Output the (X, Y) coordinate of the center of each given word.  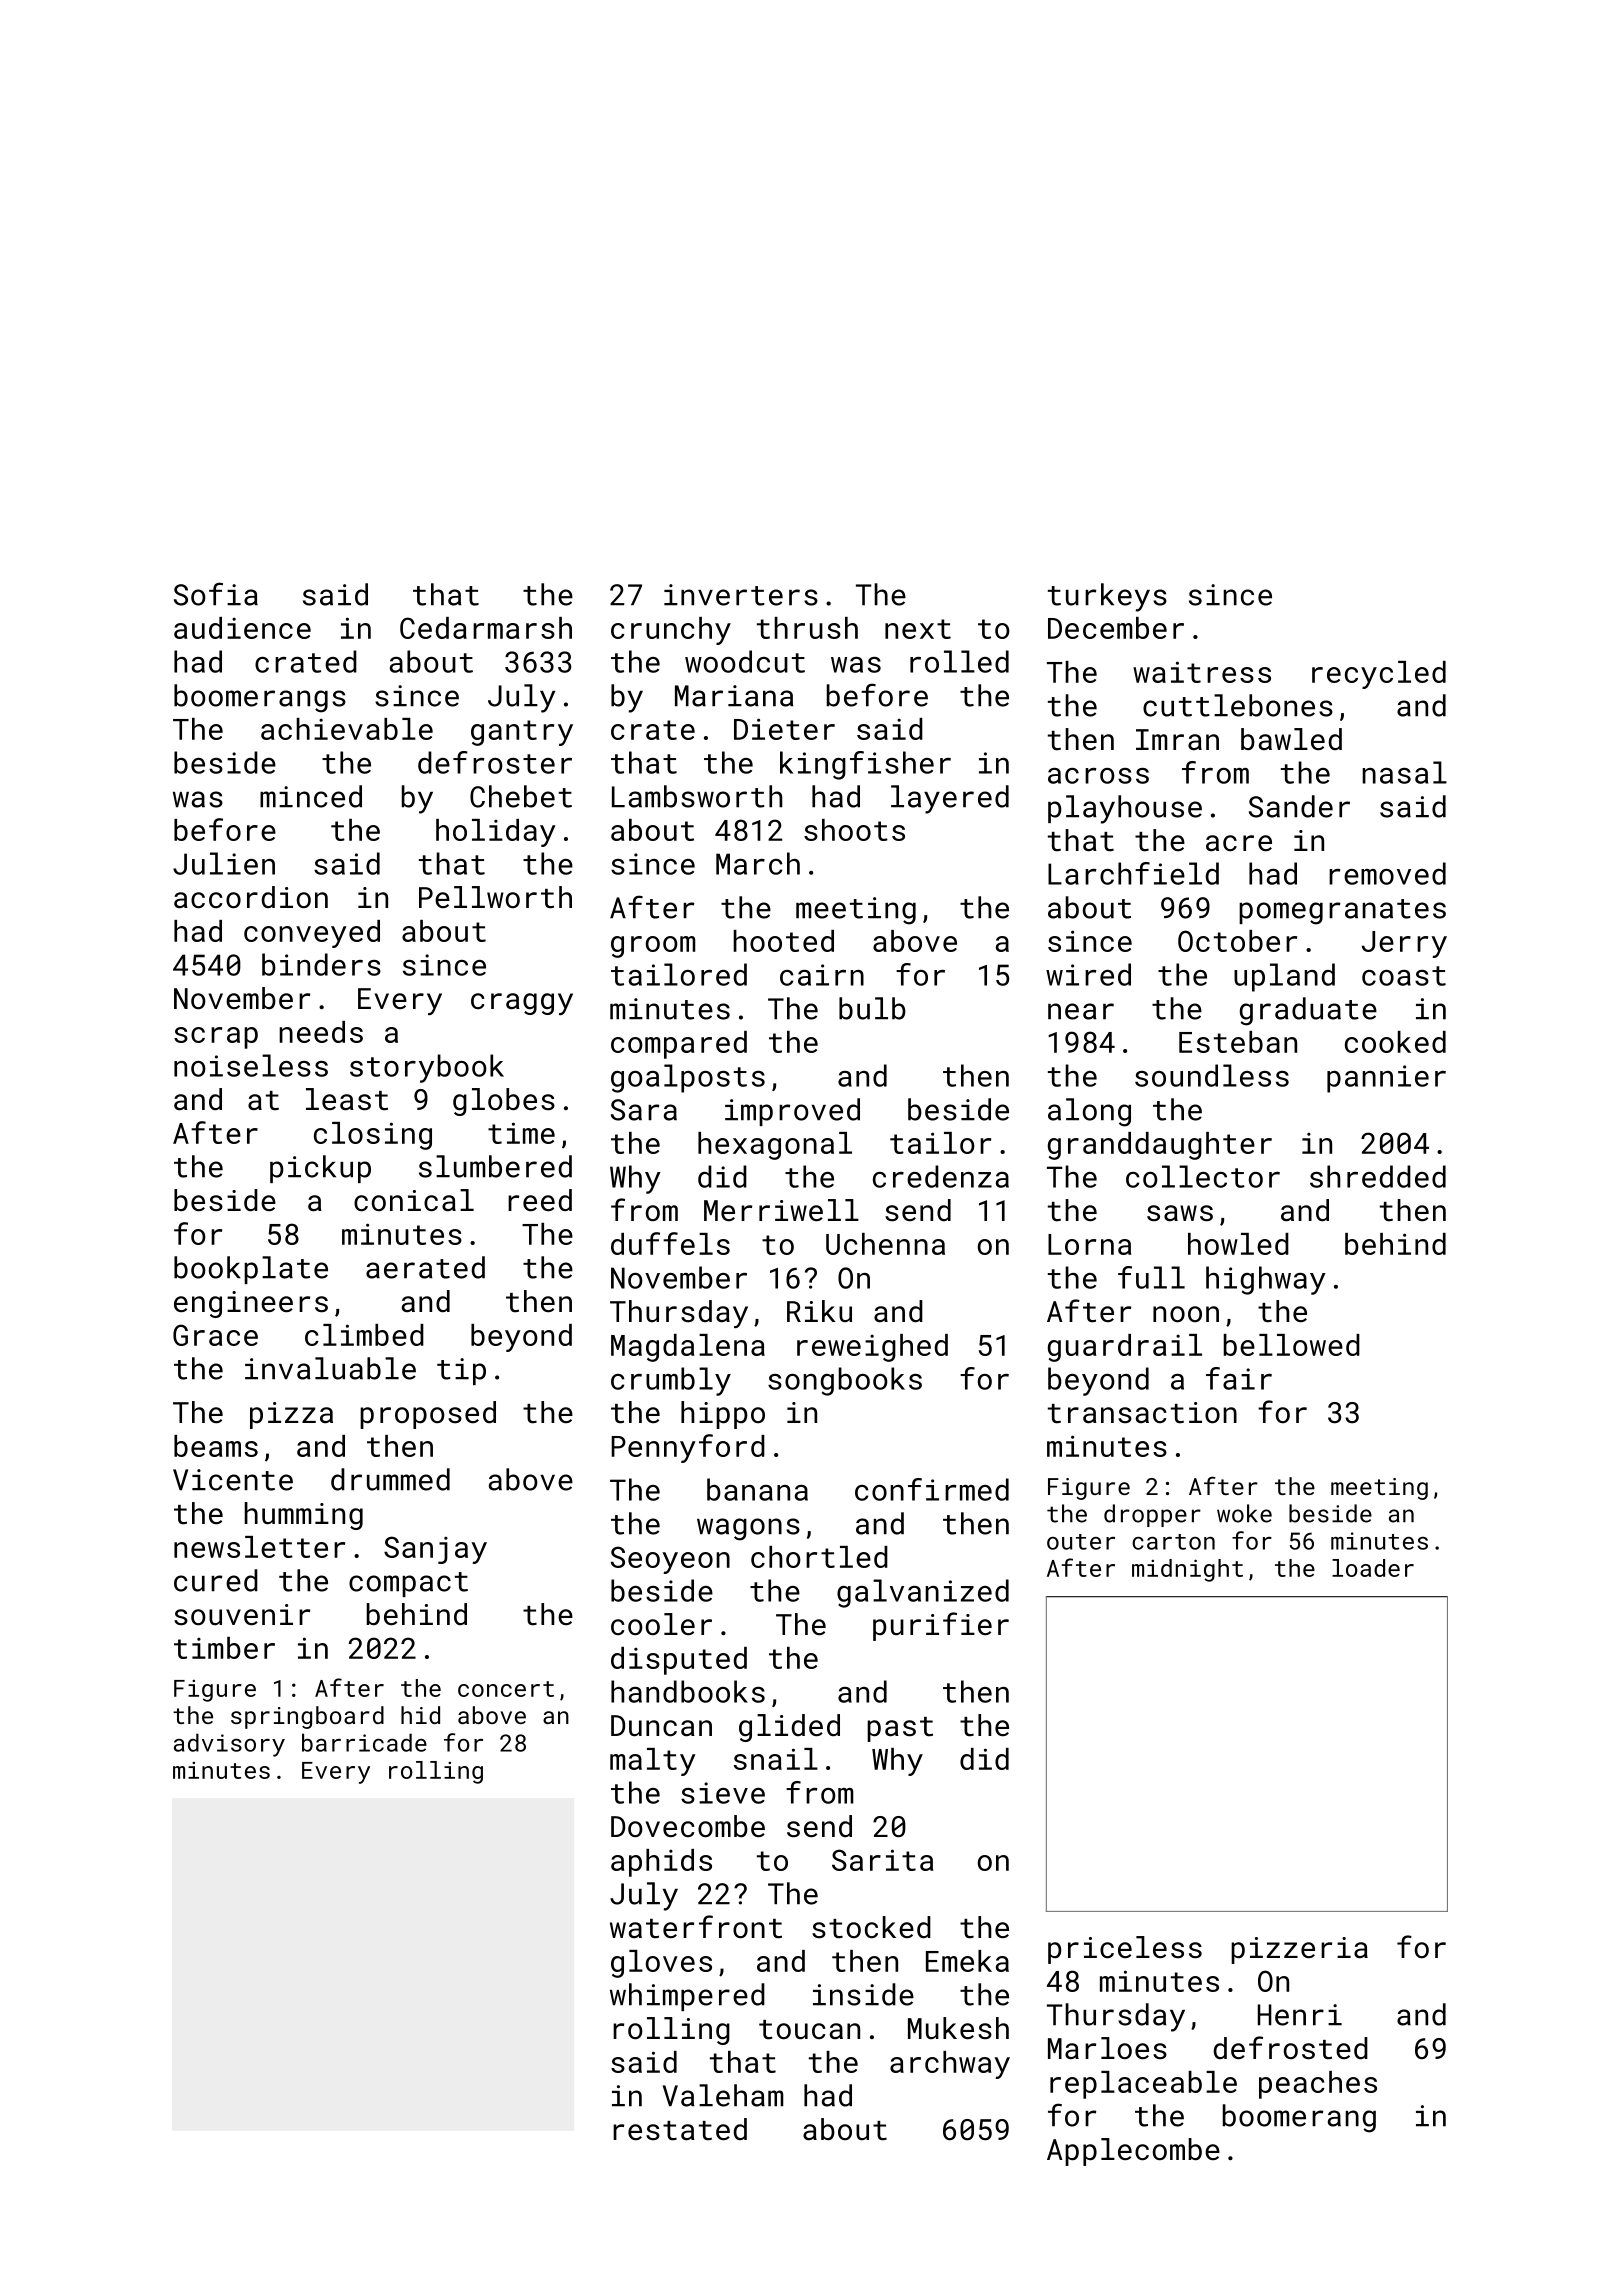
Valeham (723, 2095)
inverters (741, 595)
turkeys (1107, 597)
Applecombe (1133, 2152)
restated (680, 2129)
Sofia (216, 594)
